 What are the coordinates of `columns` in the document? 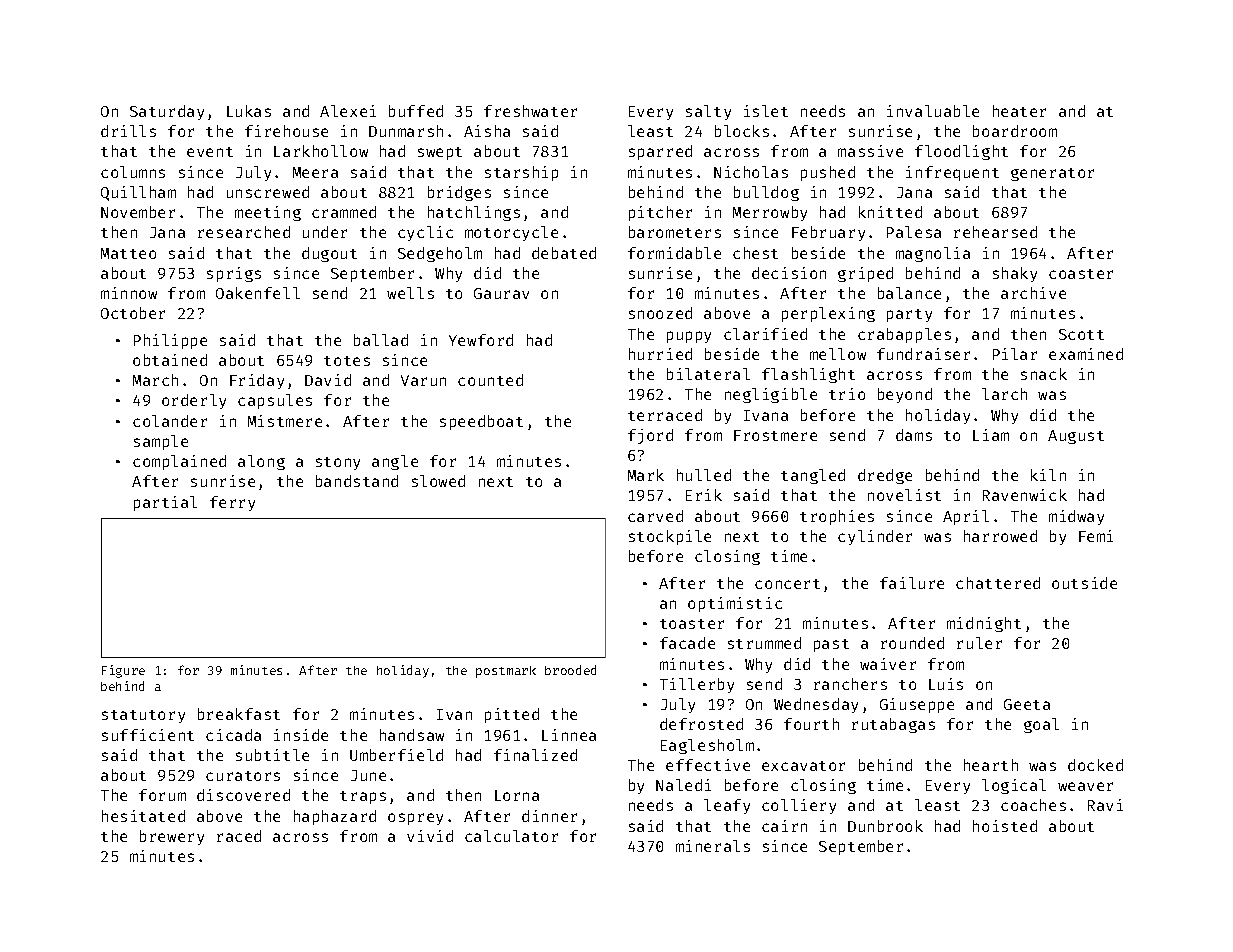 It's located at (133, 172).
